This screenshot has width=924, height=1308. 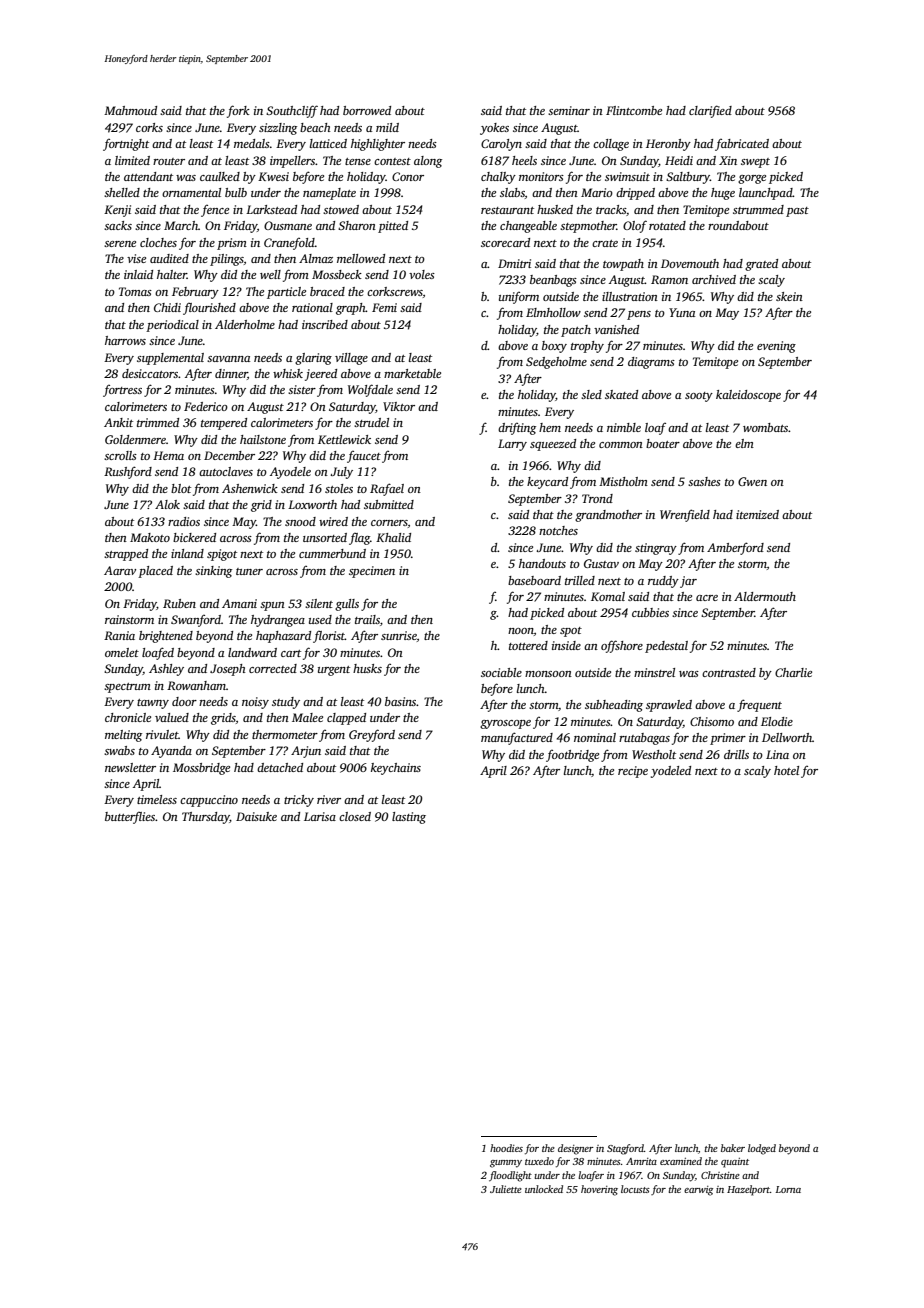 I want to click on boxy, so click(x=554, y=347).
